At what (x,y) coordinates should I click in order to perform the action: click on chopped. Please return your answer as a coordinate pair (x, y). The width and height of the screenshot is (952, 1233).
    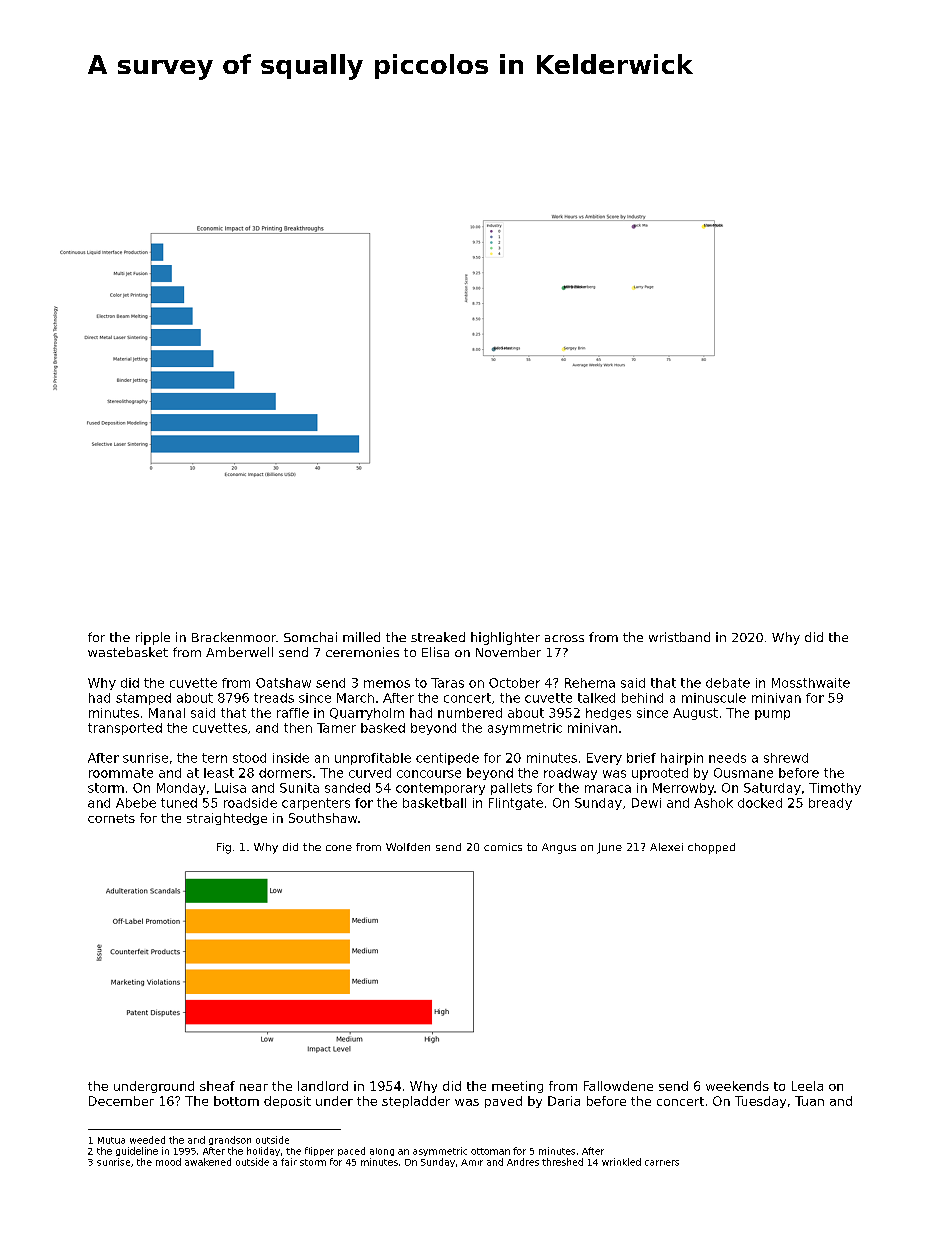
    Looking at the image, I should click on (711, 848).
